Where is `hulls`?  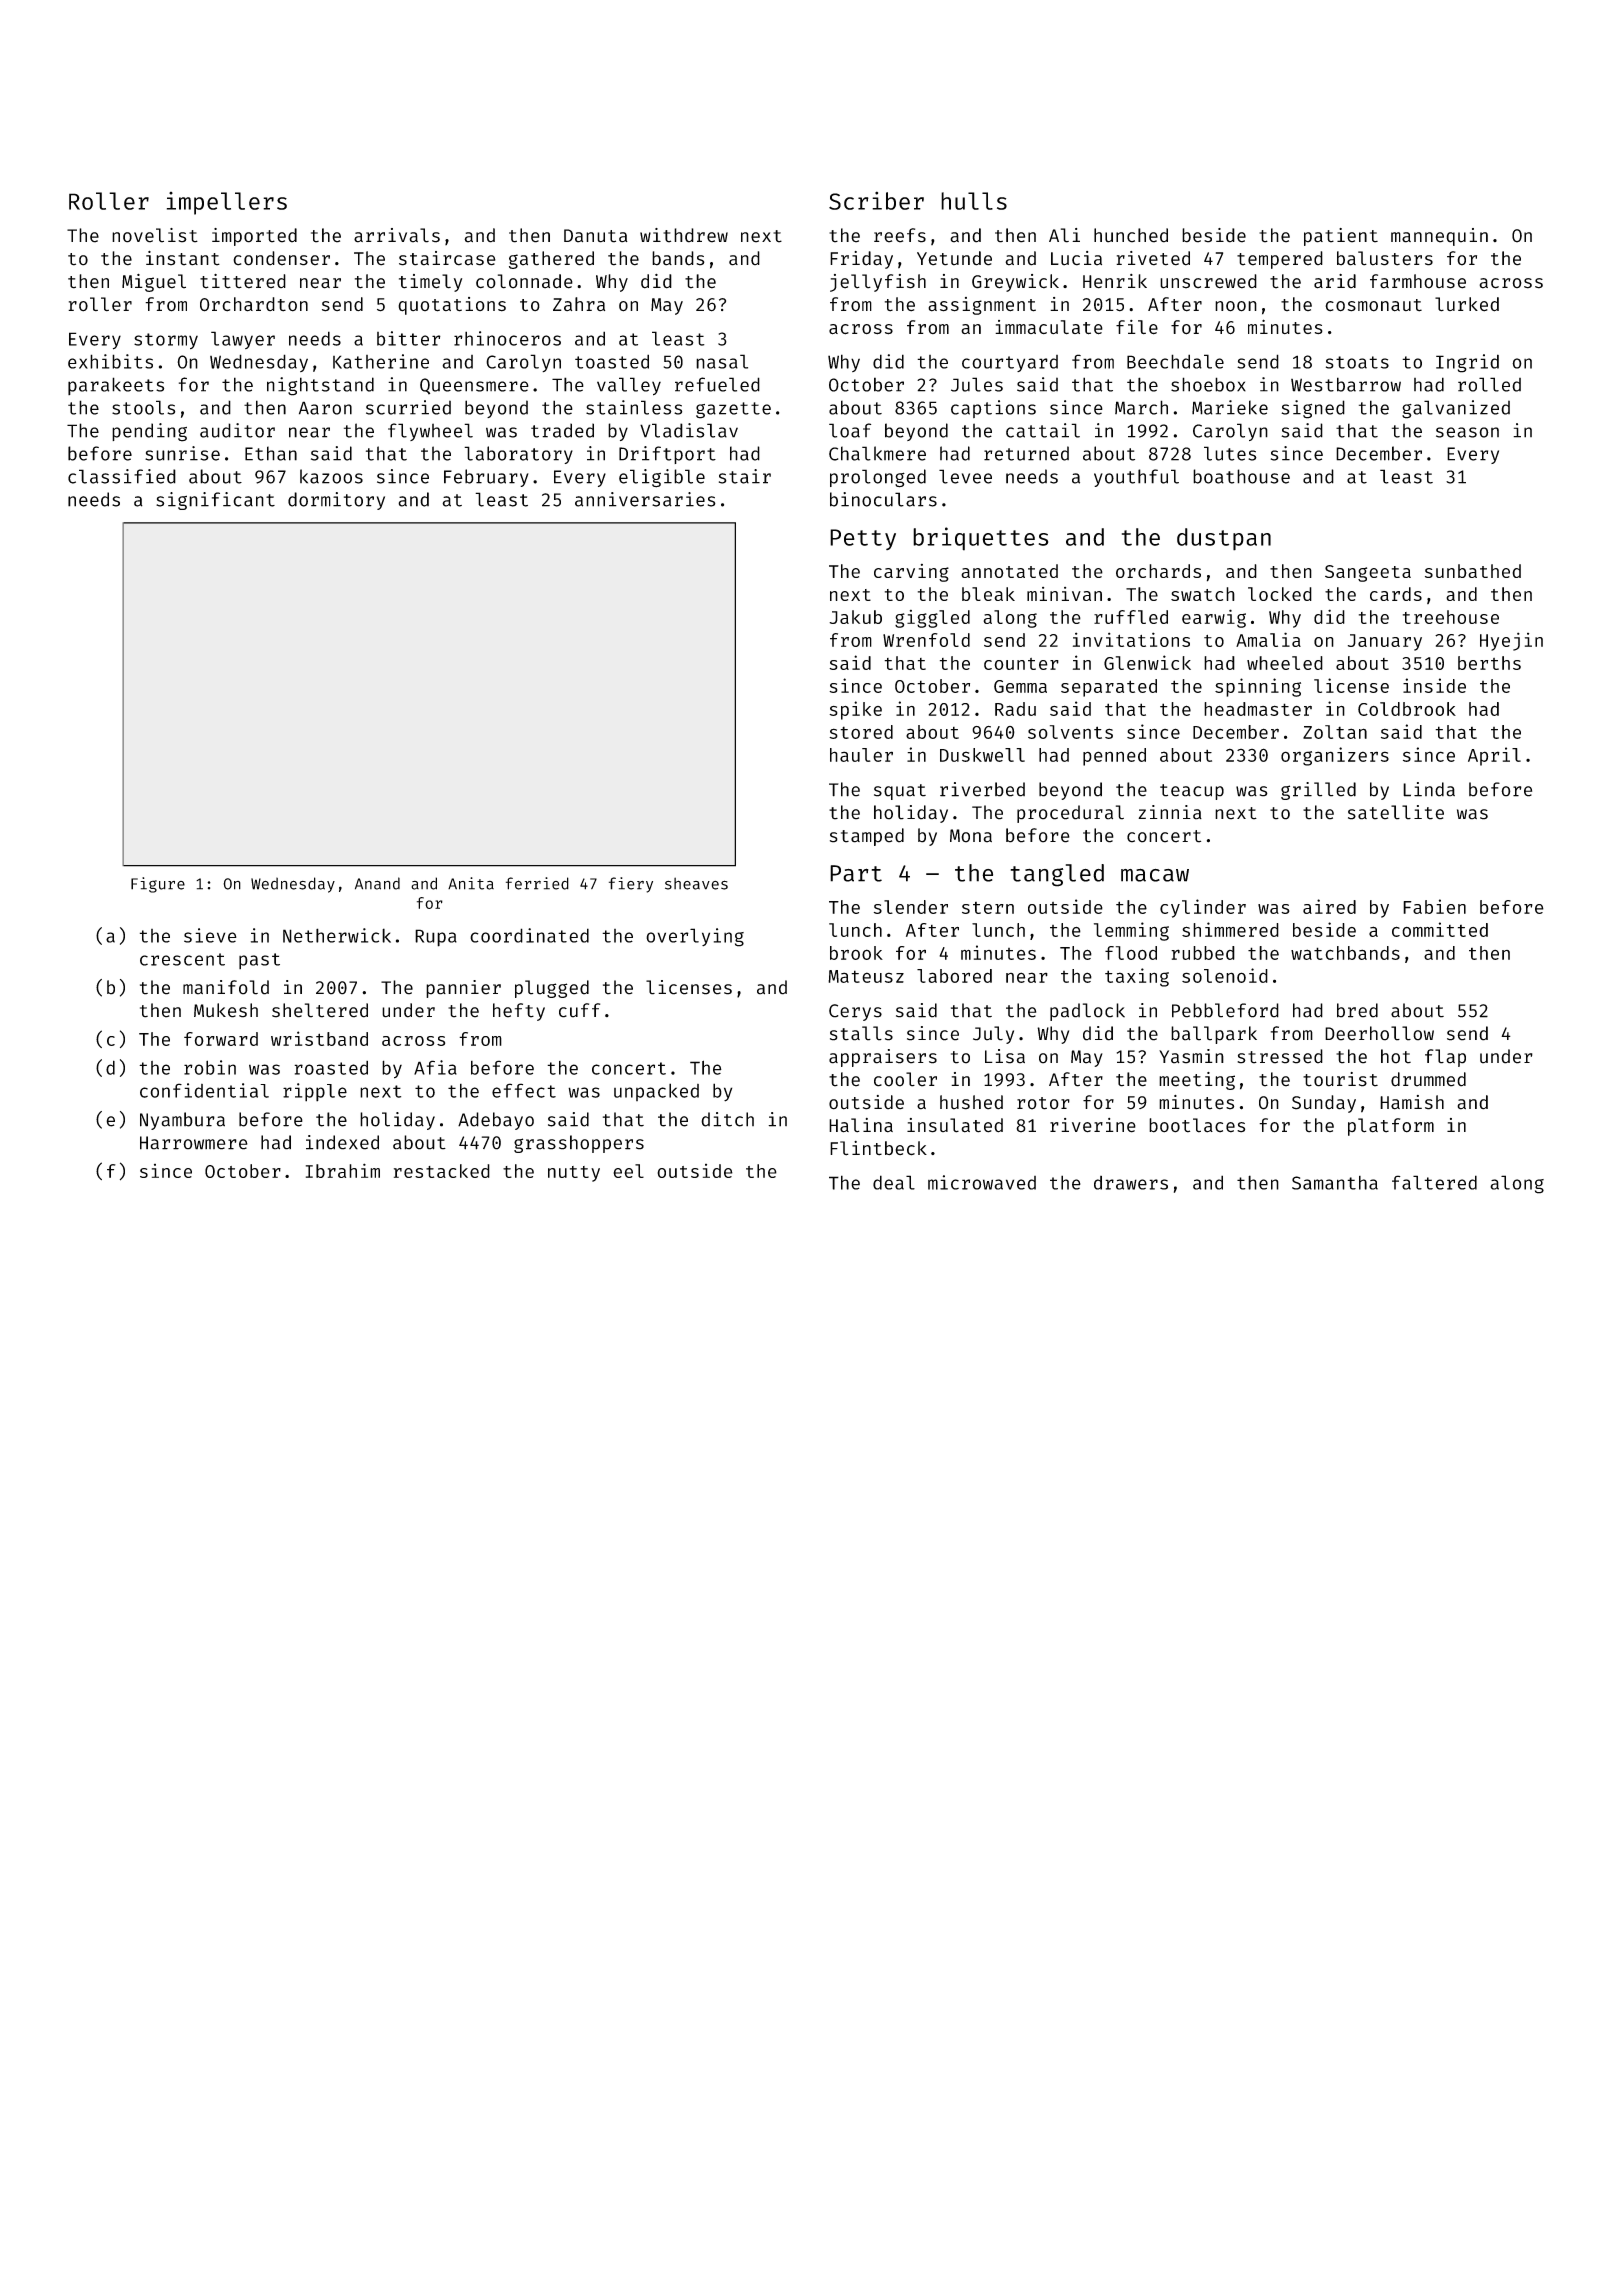
hulls is located at coordinates (974, 201).
